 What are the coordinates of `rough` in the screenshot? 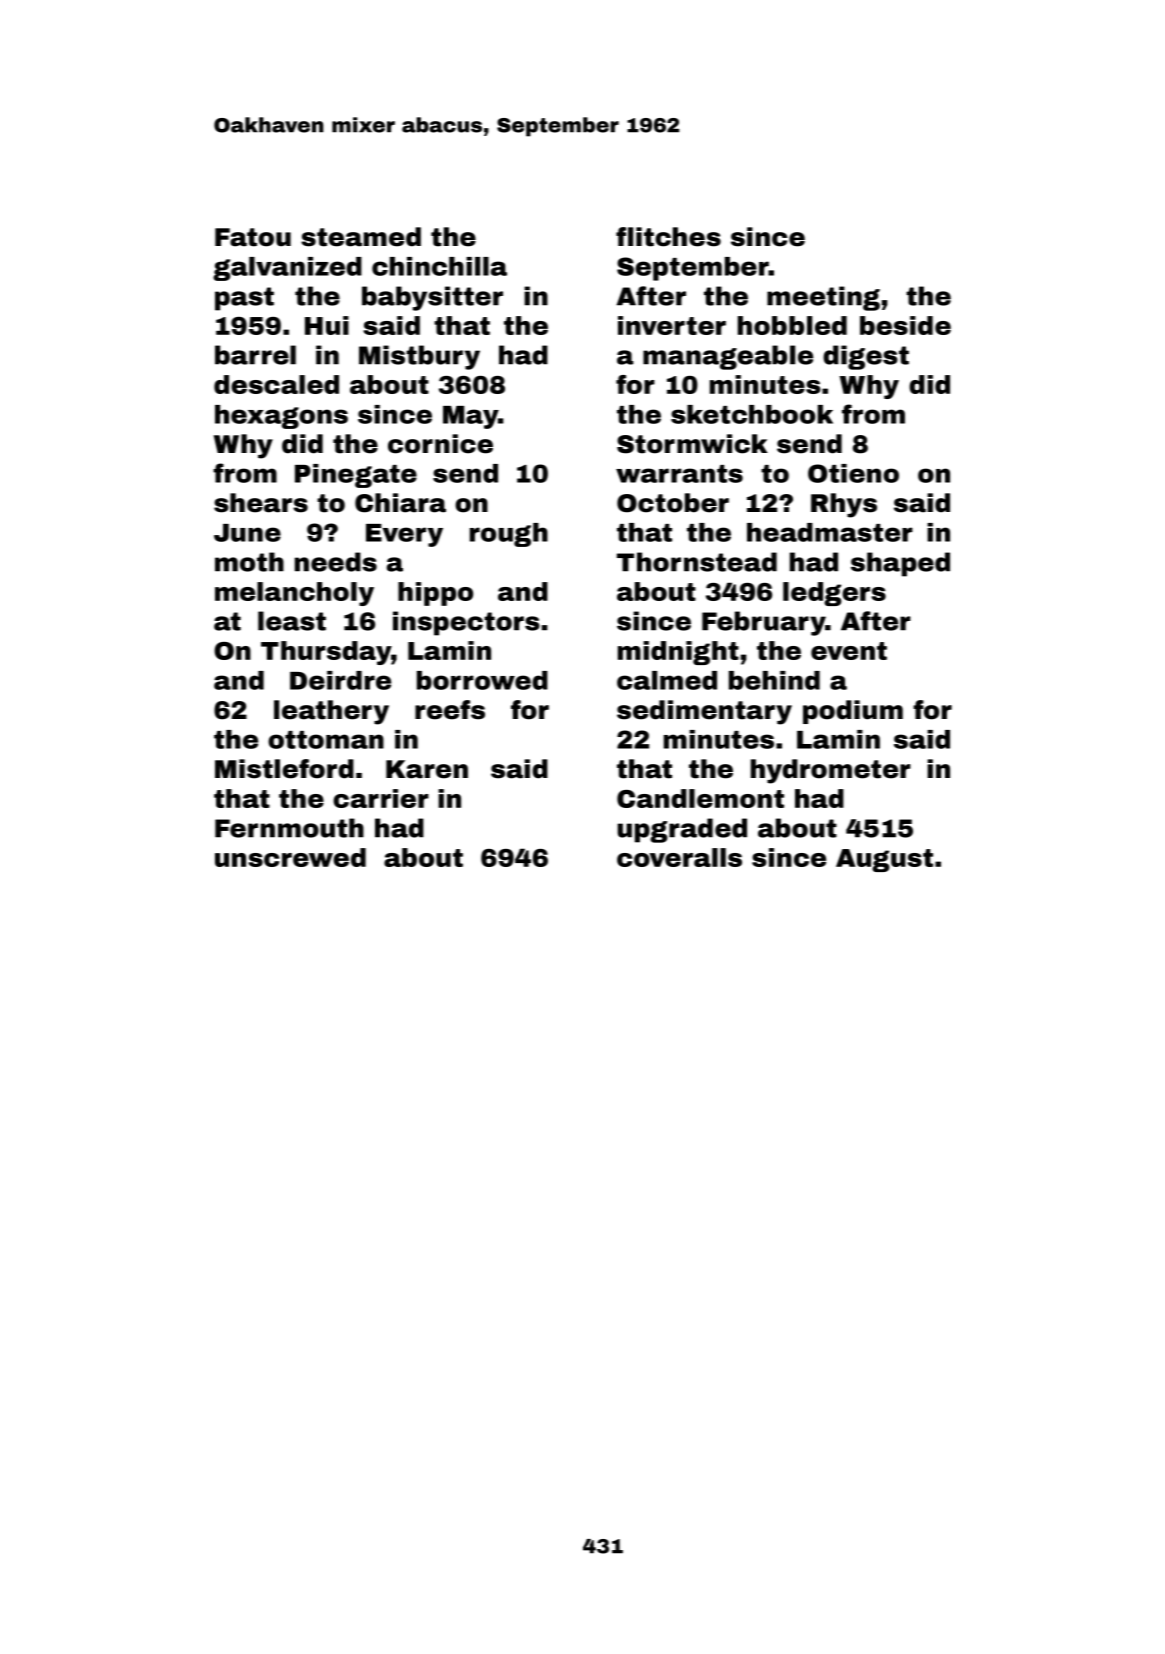 It's located at (509, 535).
